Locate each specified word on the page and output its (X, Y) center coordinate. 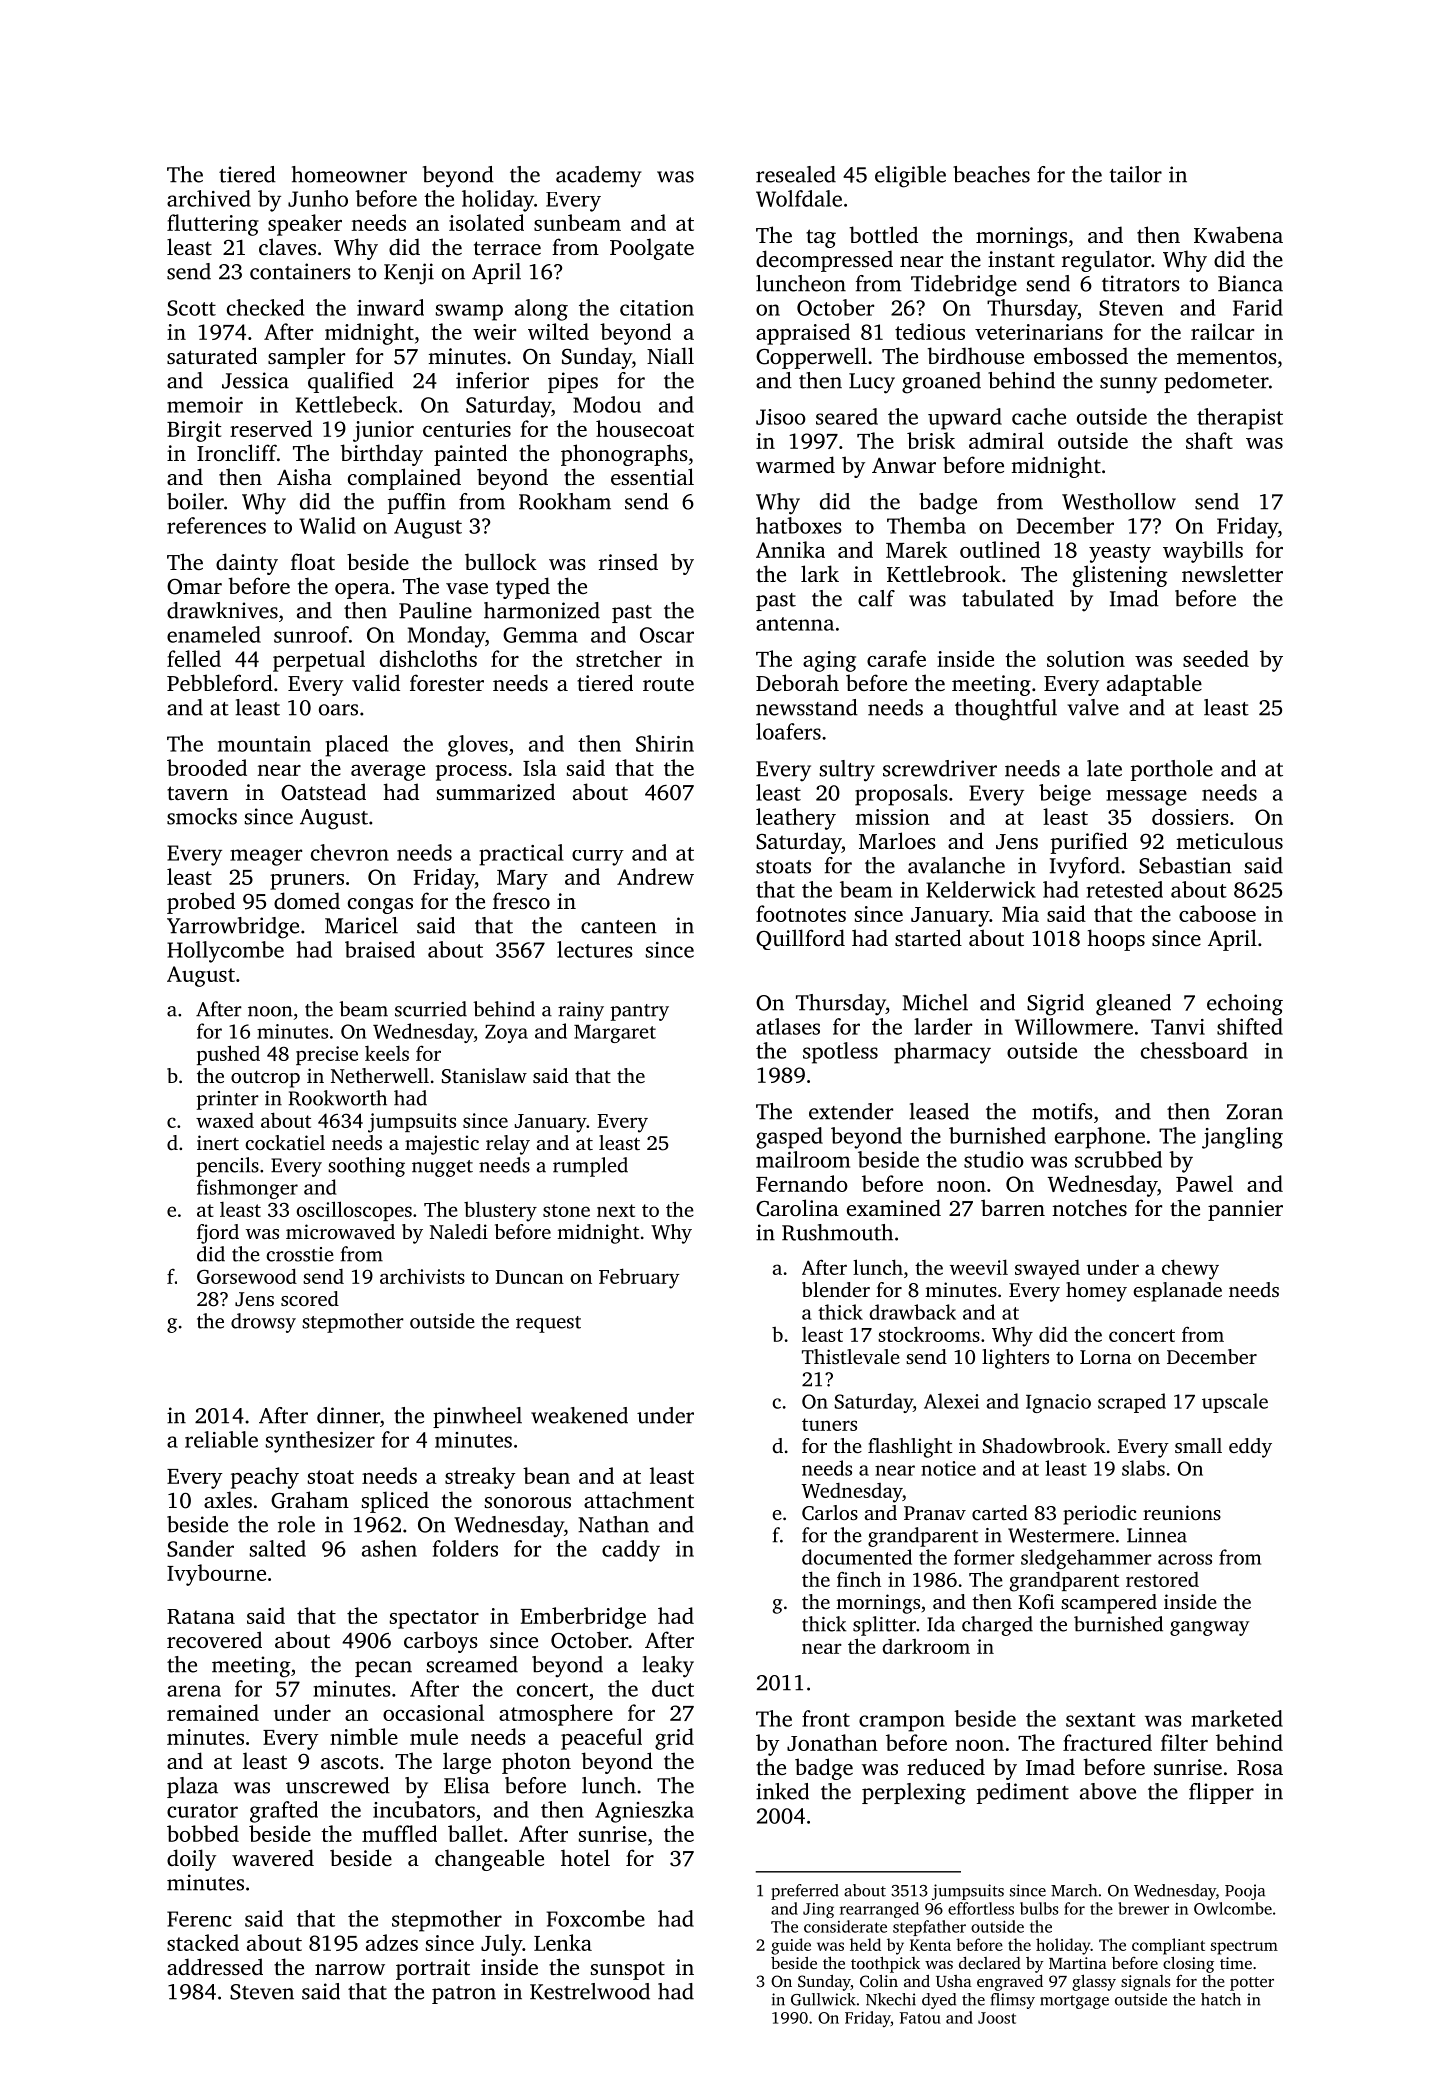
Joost (997, 2018)
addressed (215, 1966)
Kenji (409, 274)
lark (820, 573)
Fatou (920, 2018)
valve (1093, 707)
